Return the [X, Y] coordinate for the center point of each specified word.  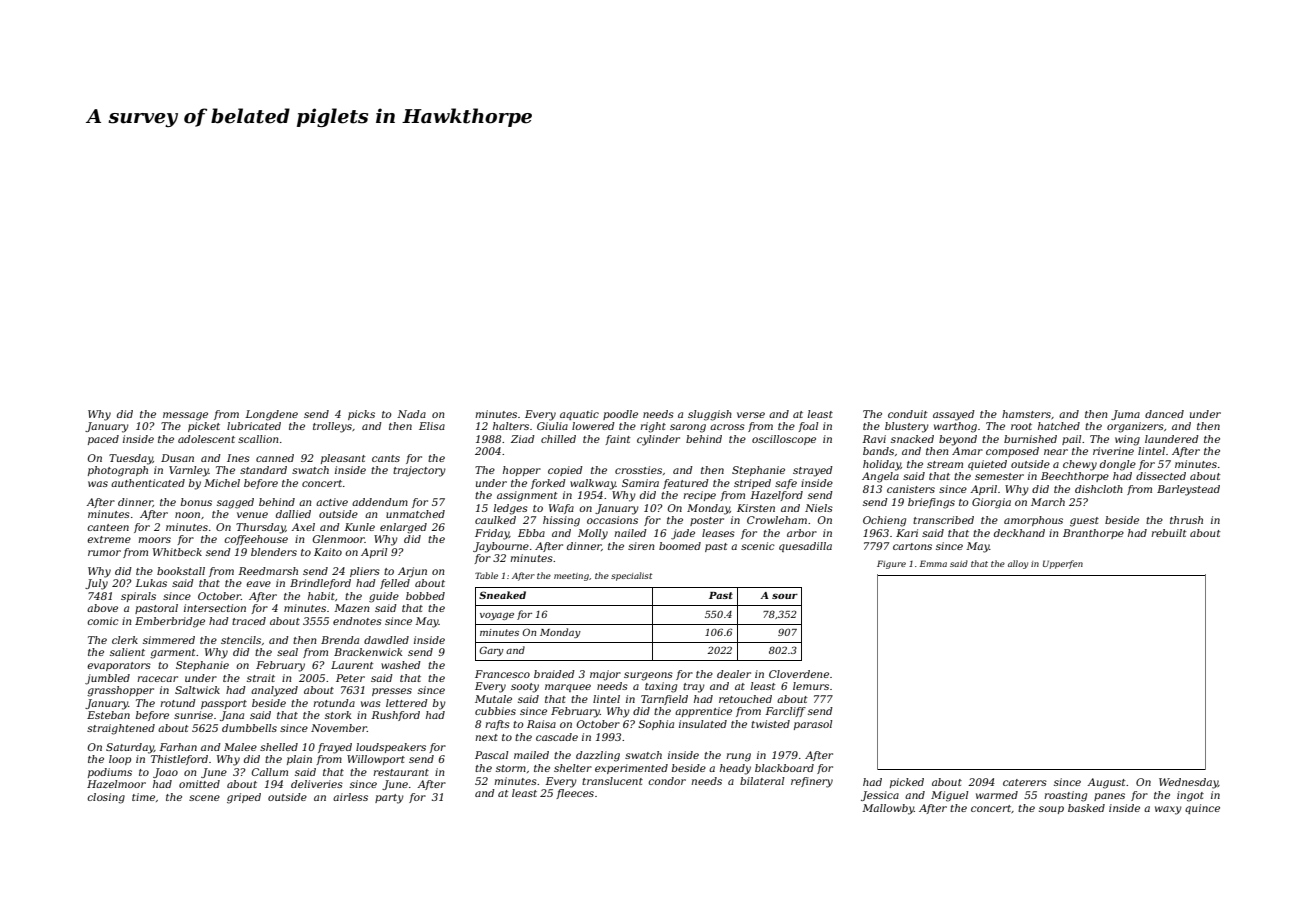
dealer [734, 674]
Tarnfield [664, 700]
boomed [680, 546]
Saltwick [197, 690]
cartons [912, 546]
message [185, 416]
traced [249, 621]
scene [204, 798]
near [1056, 452]
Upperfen [1063, 564]
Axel [303, 527]
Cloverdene [799, 674]
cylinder [658, 440]
